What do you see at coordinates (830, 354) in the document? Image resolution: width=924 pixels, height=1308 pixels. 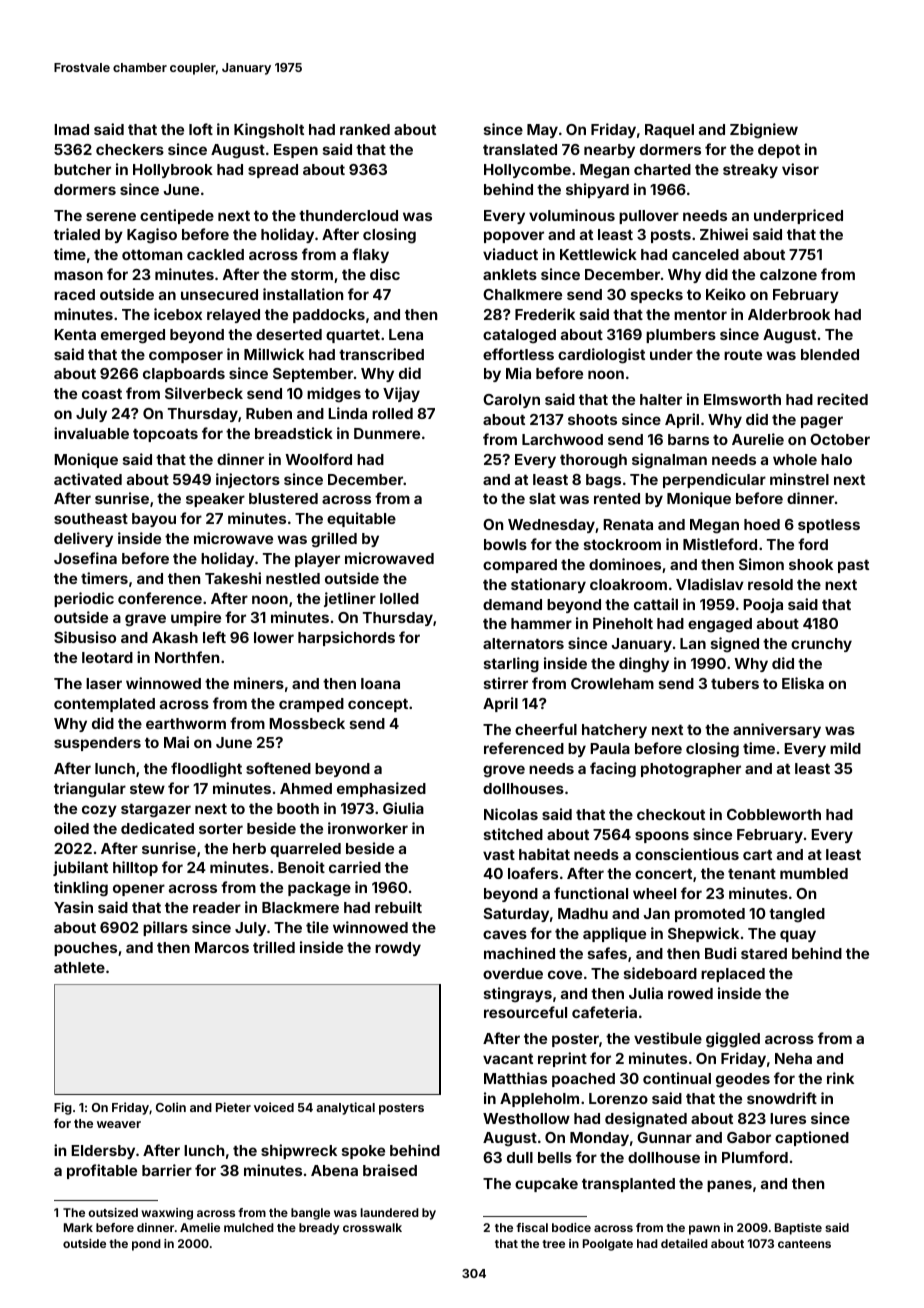 I see `blended` at bounding box center [830, 354].
